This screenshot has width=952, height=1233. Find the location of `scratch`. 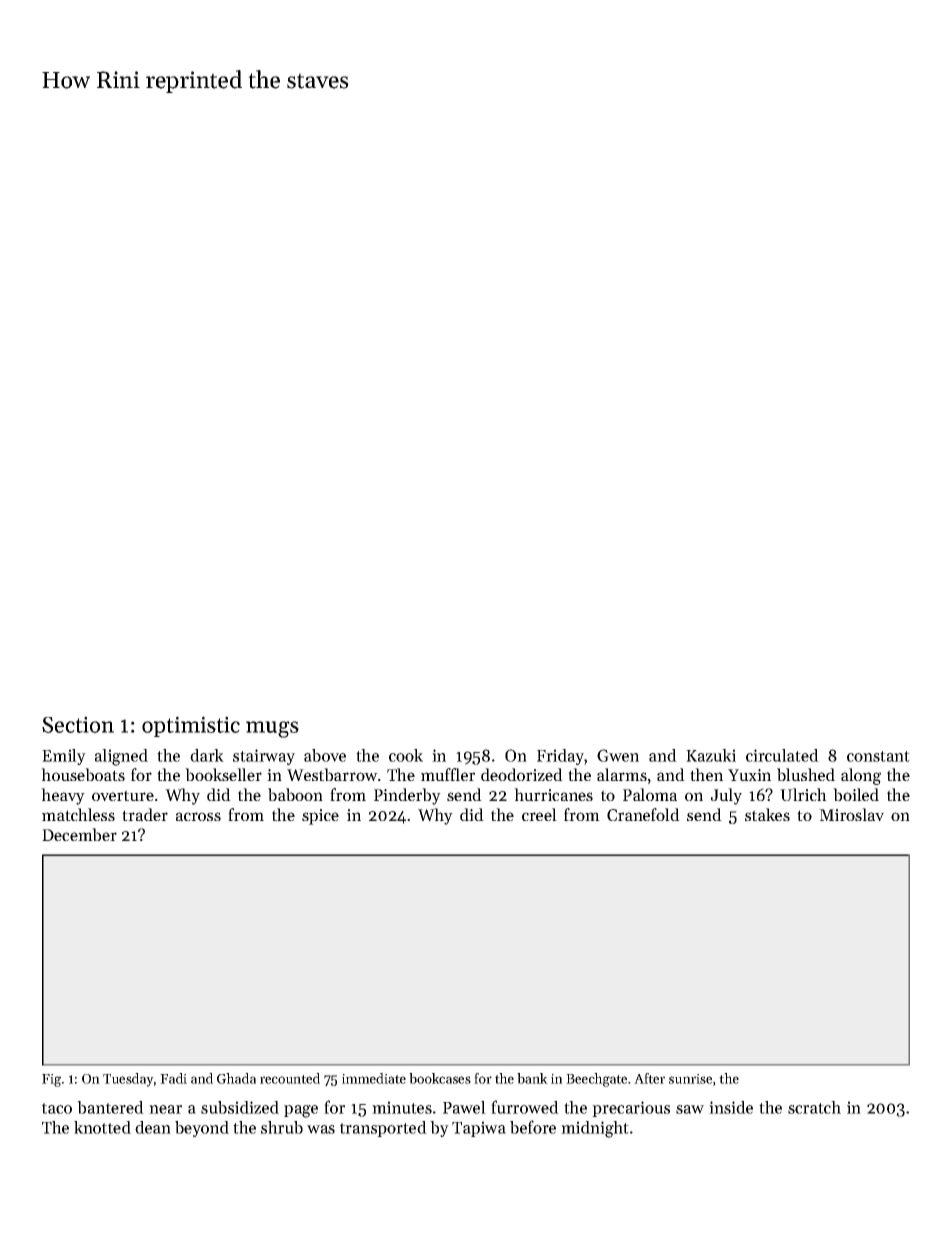

scratch is located at coordinates (814, 1107).
